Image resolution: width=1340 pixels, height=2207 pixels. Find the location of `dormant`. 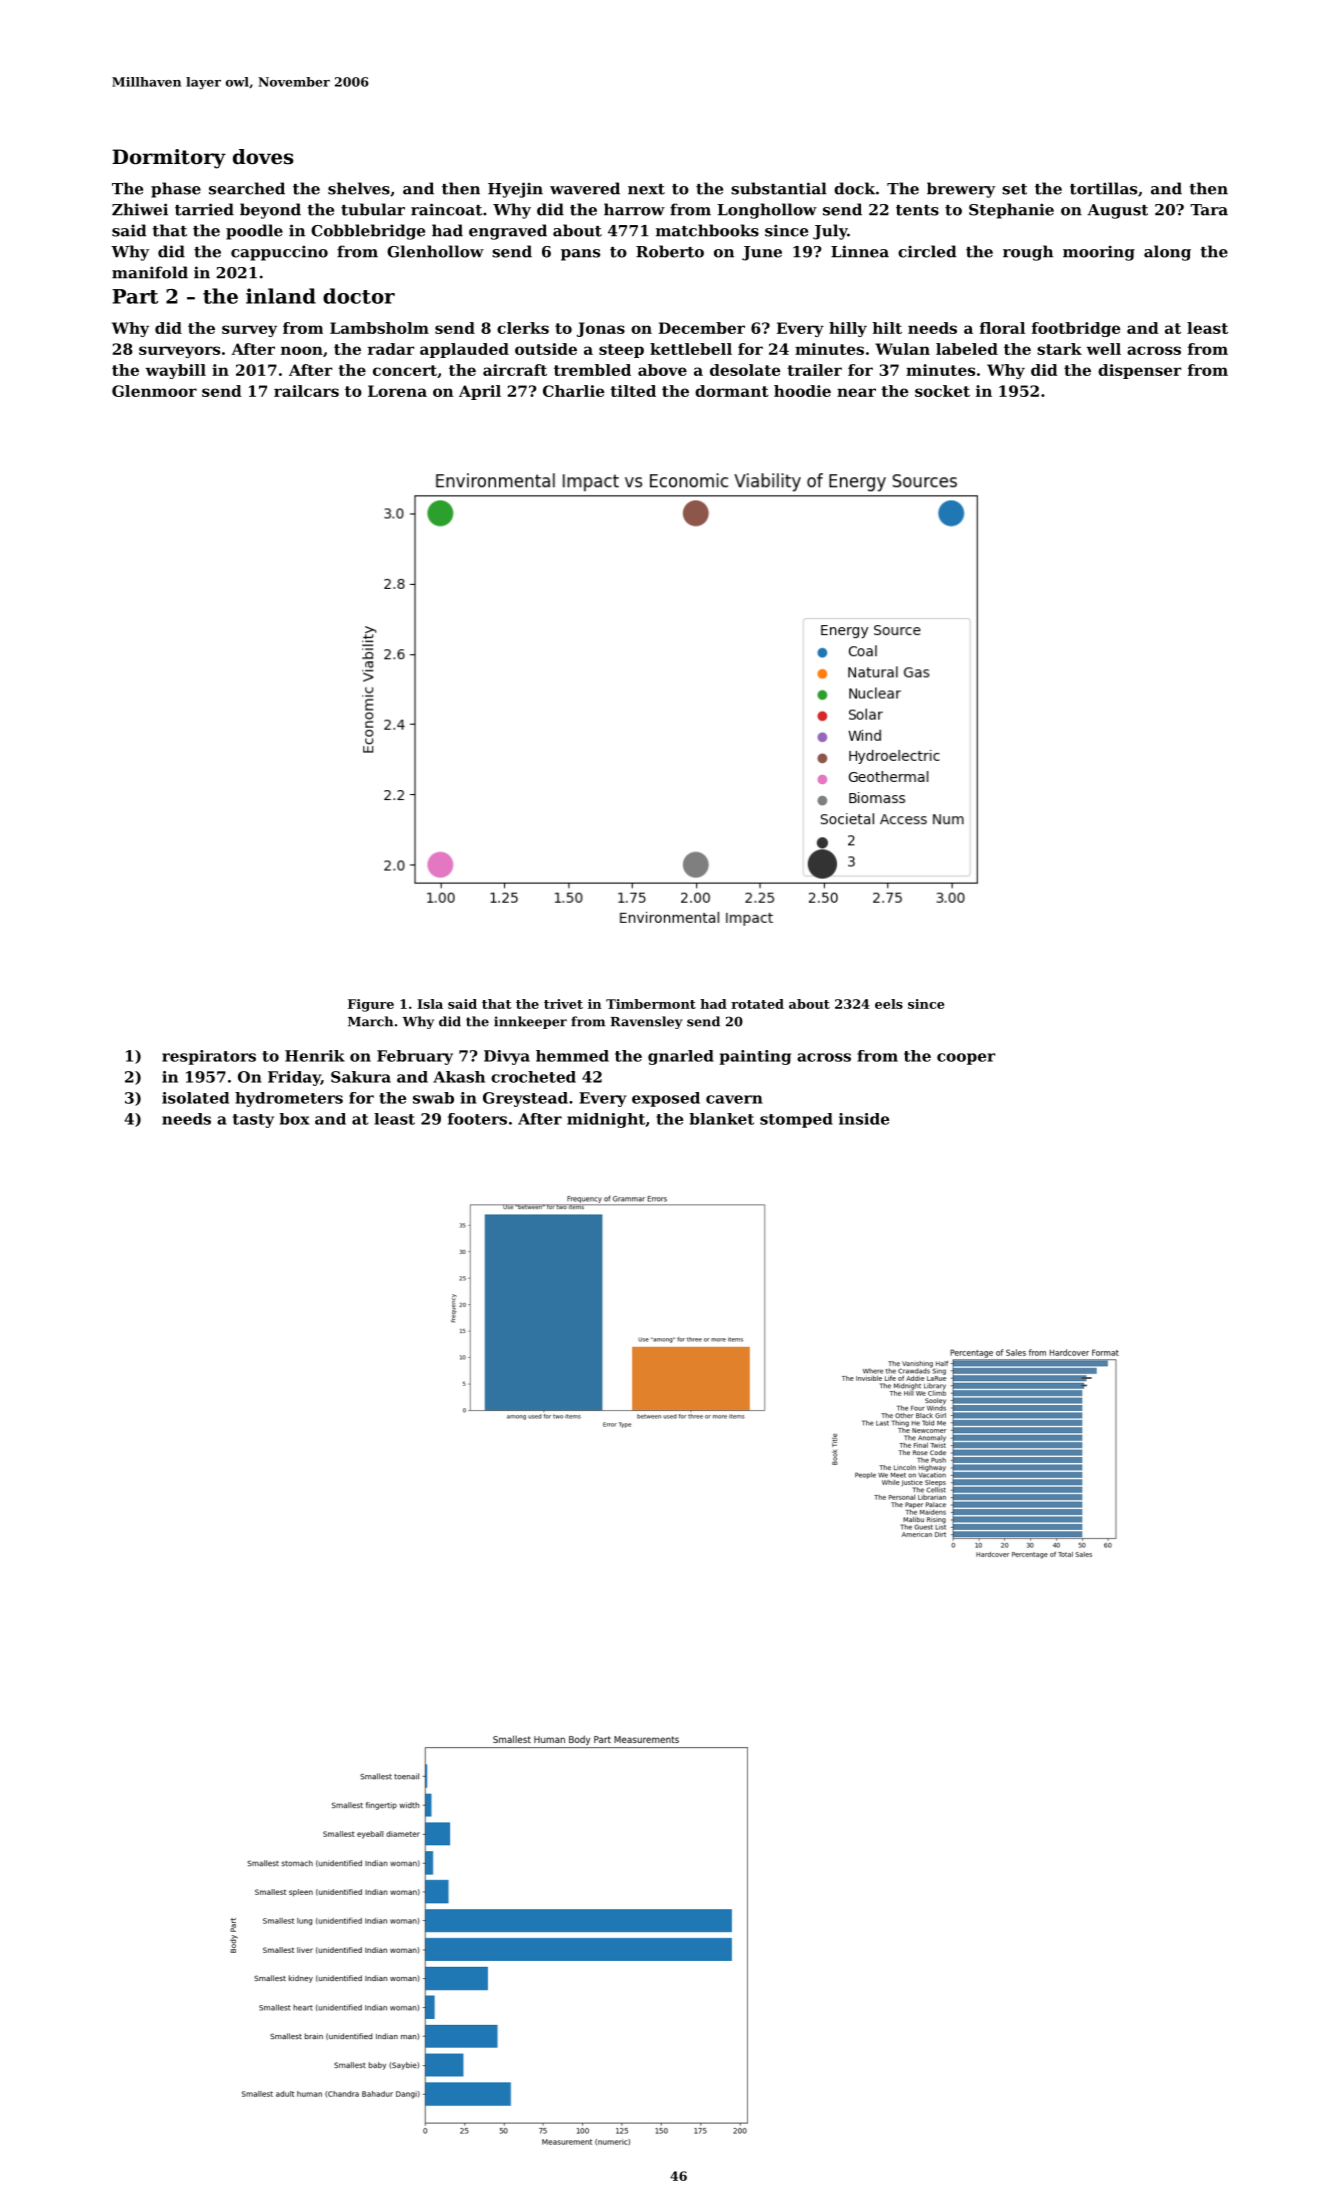

dormant is located at coordinates (732, 391).
